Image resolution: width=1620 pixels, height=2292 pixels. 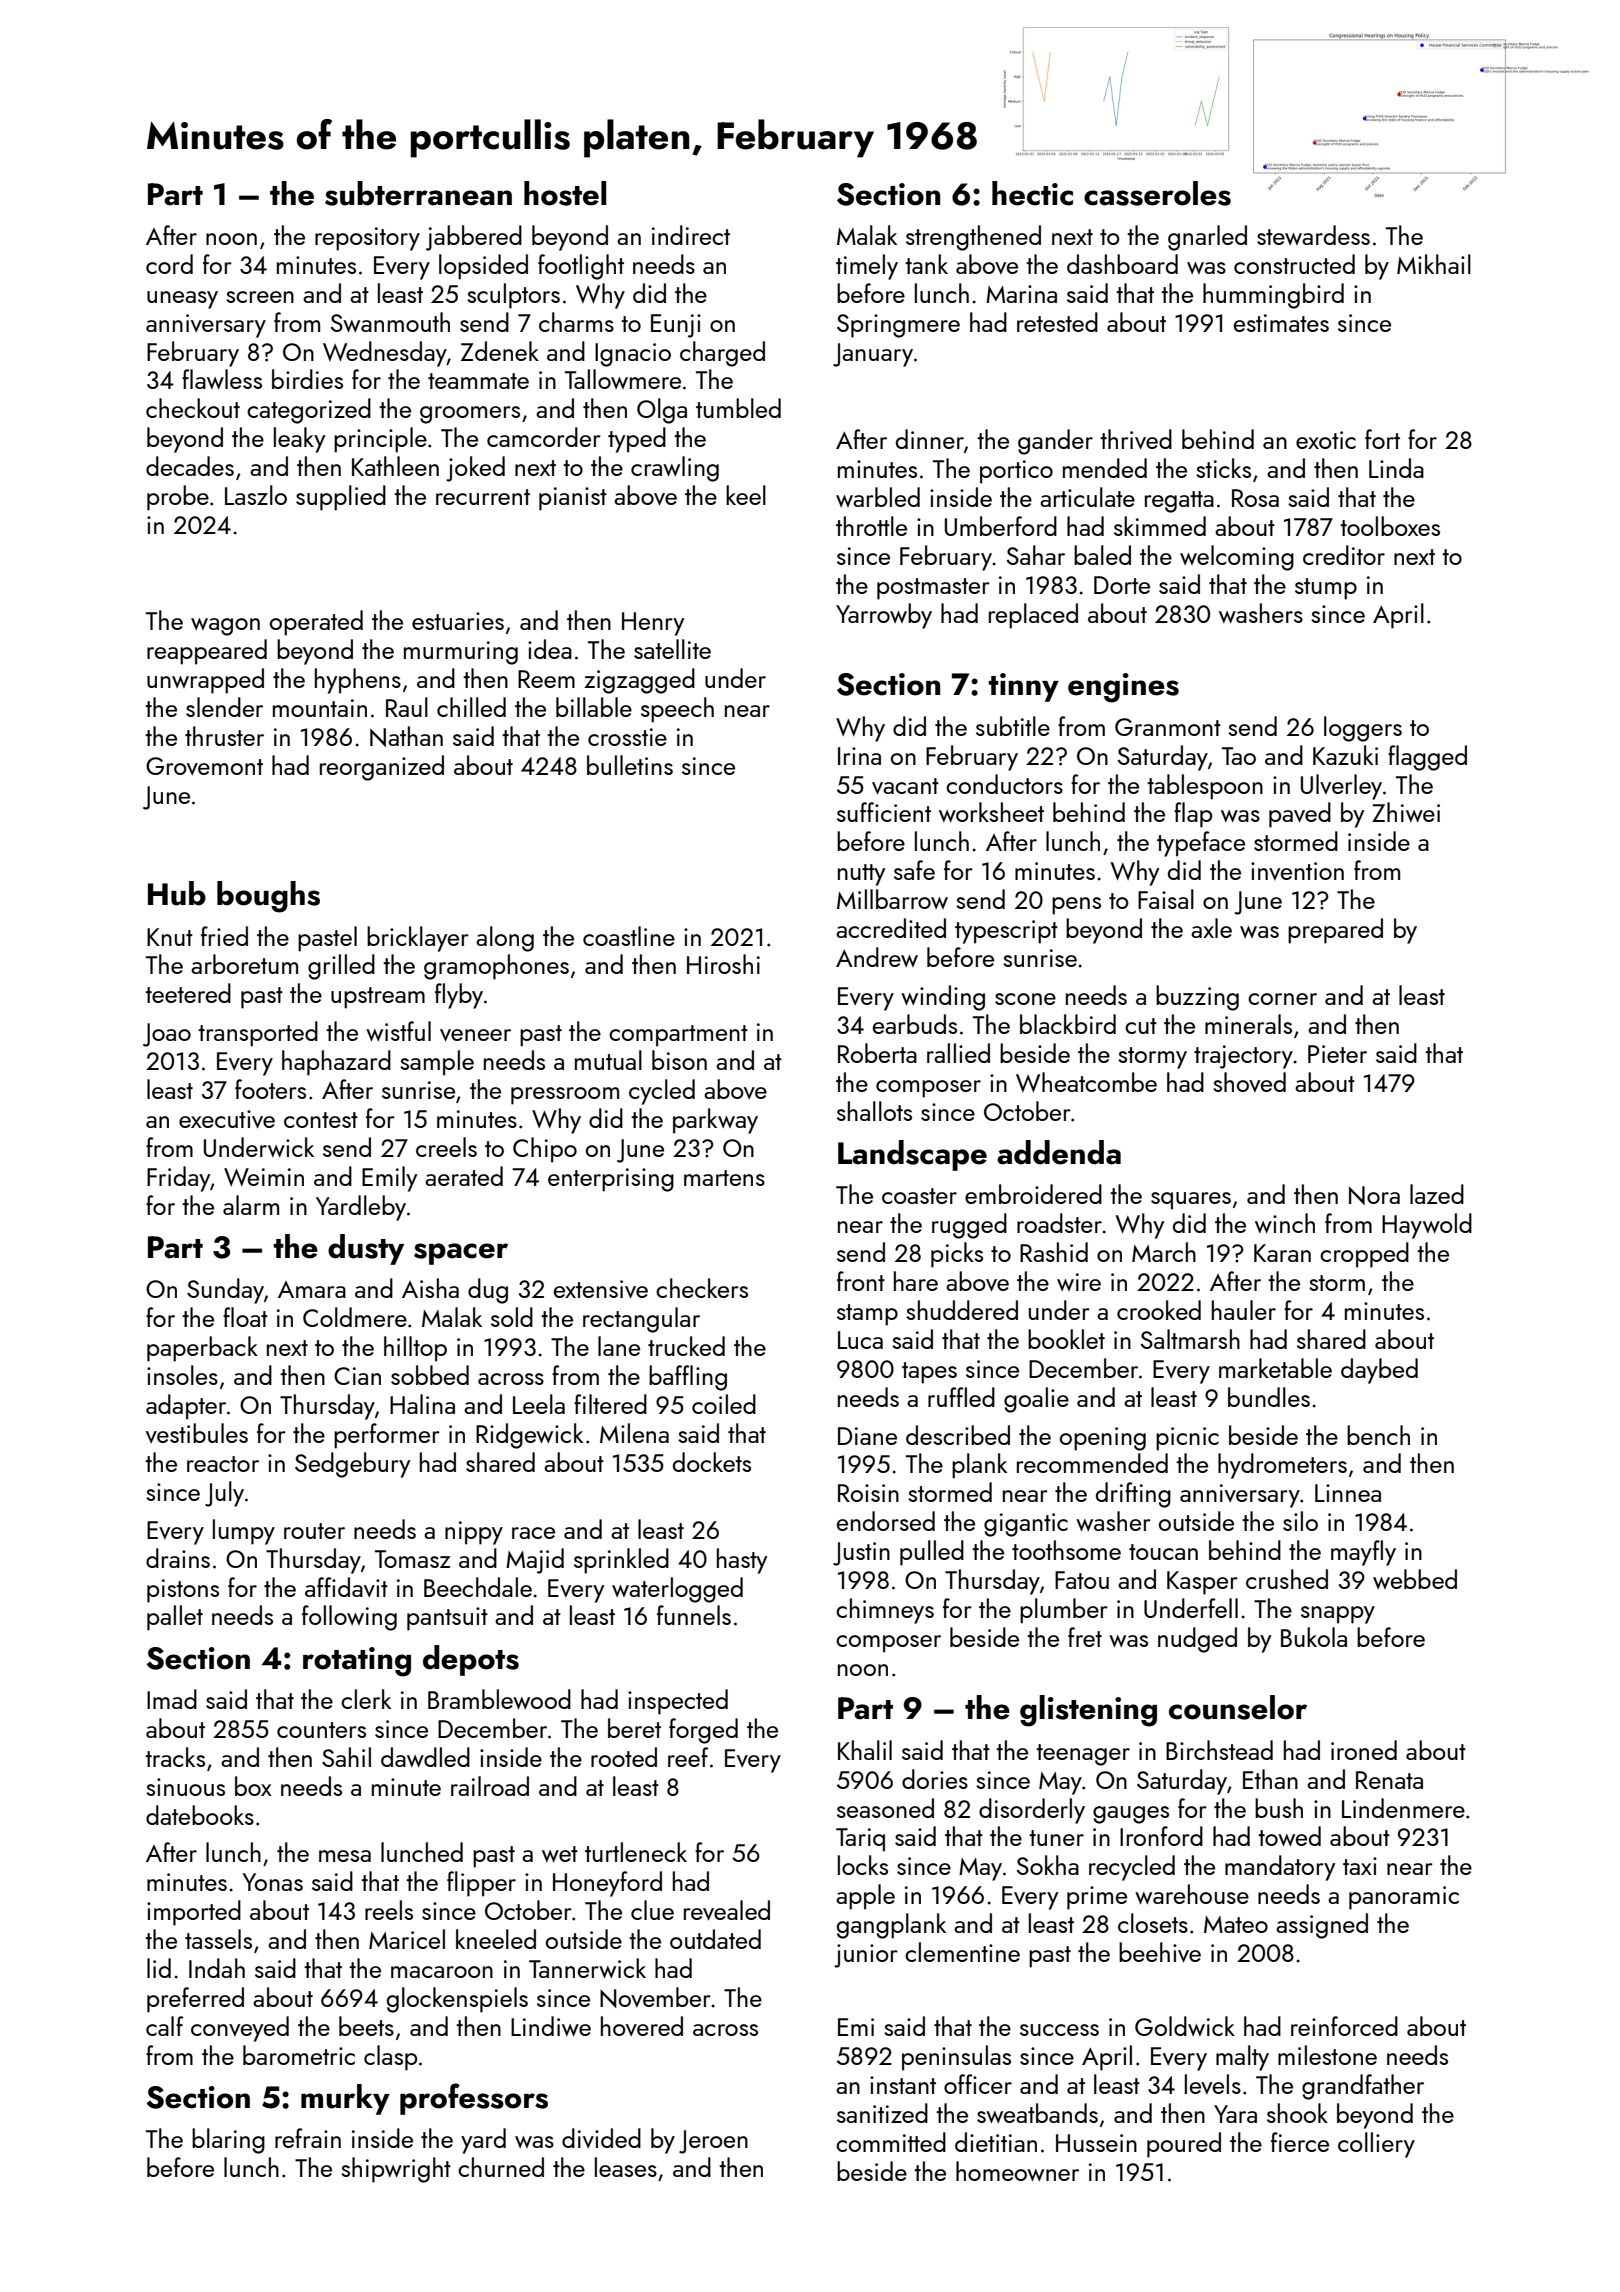 What do you see at coordinates (1032, 193) in the screenshot?
I see `hectic` at bounding box center [1032, 193].
